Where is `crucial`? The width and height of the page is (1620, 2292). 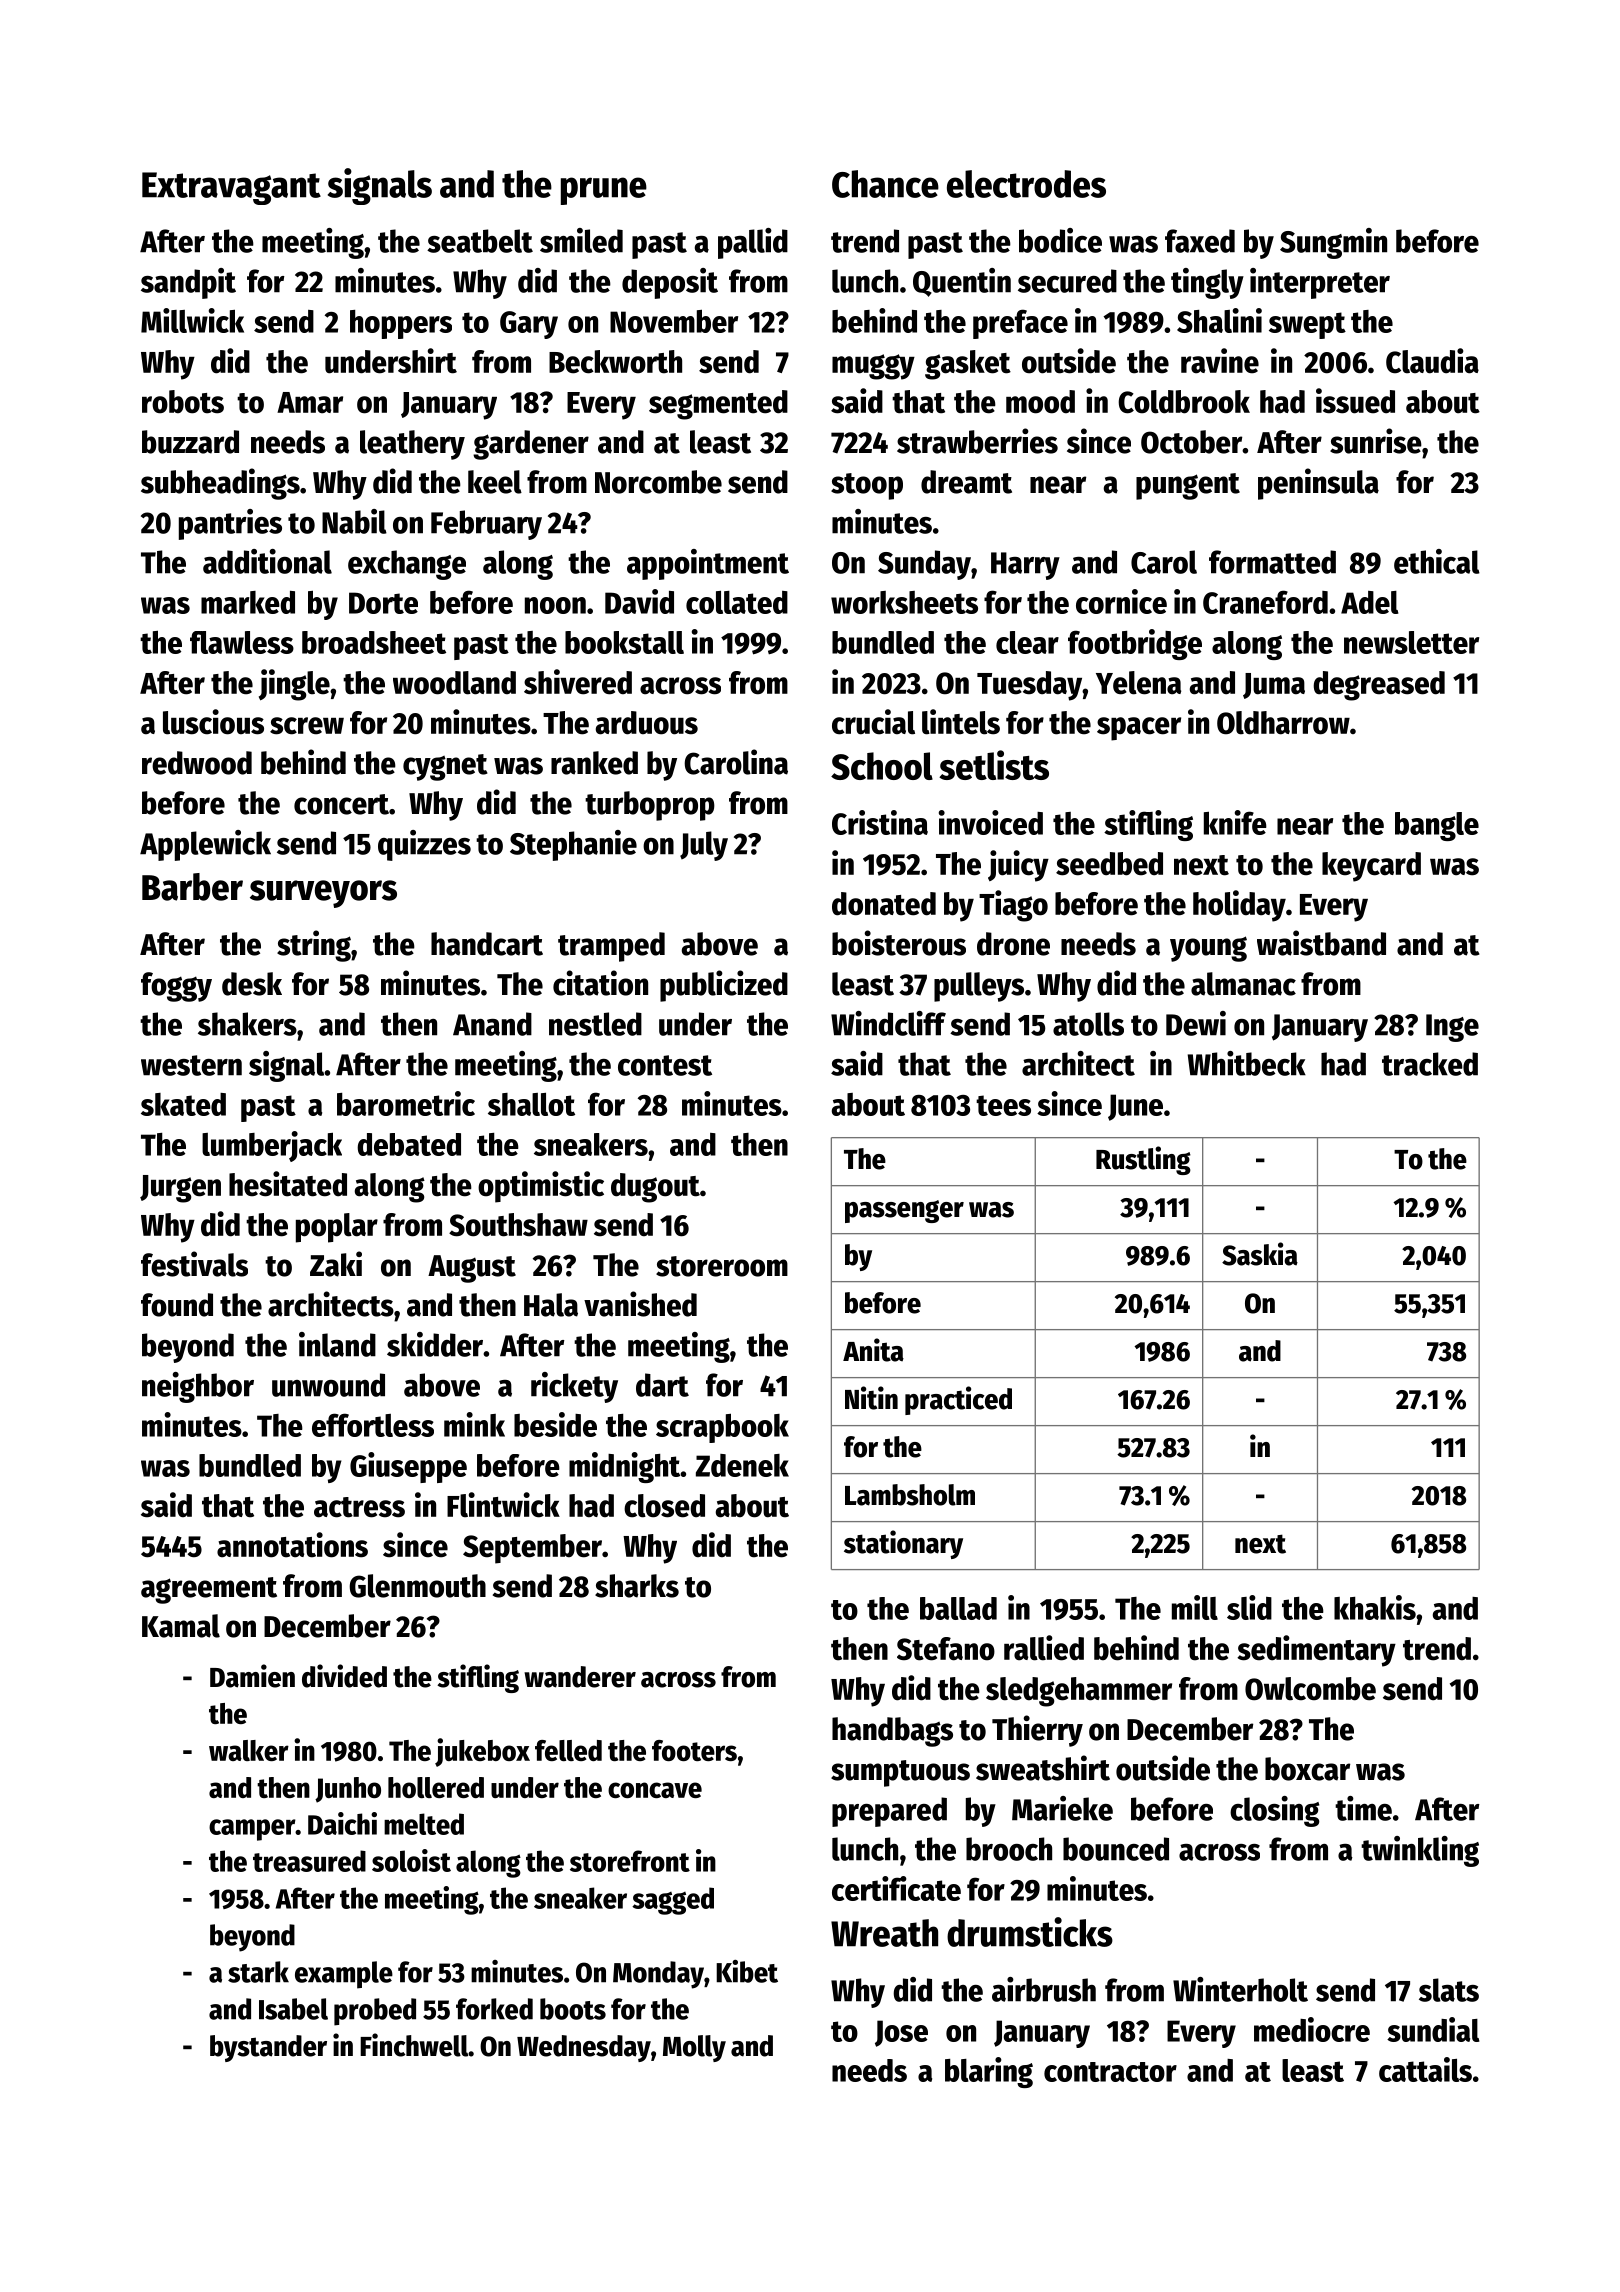
crucial is located at coordinates (873, 722).
